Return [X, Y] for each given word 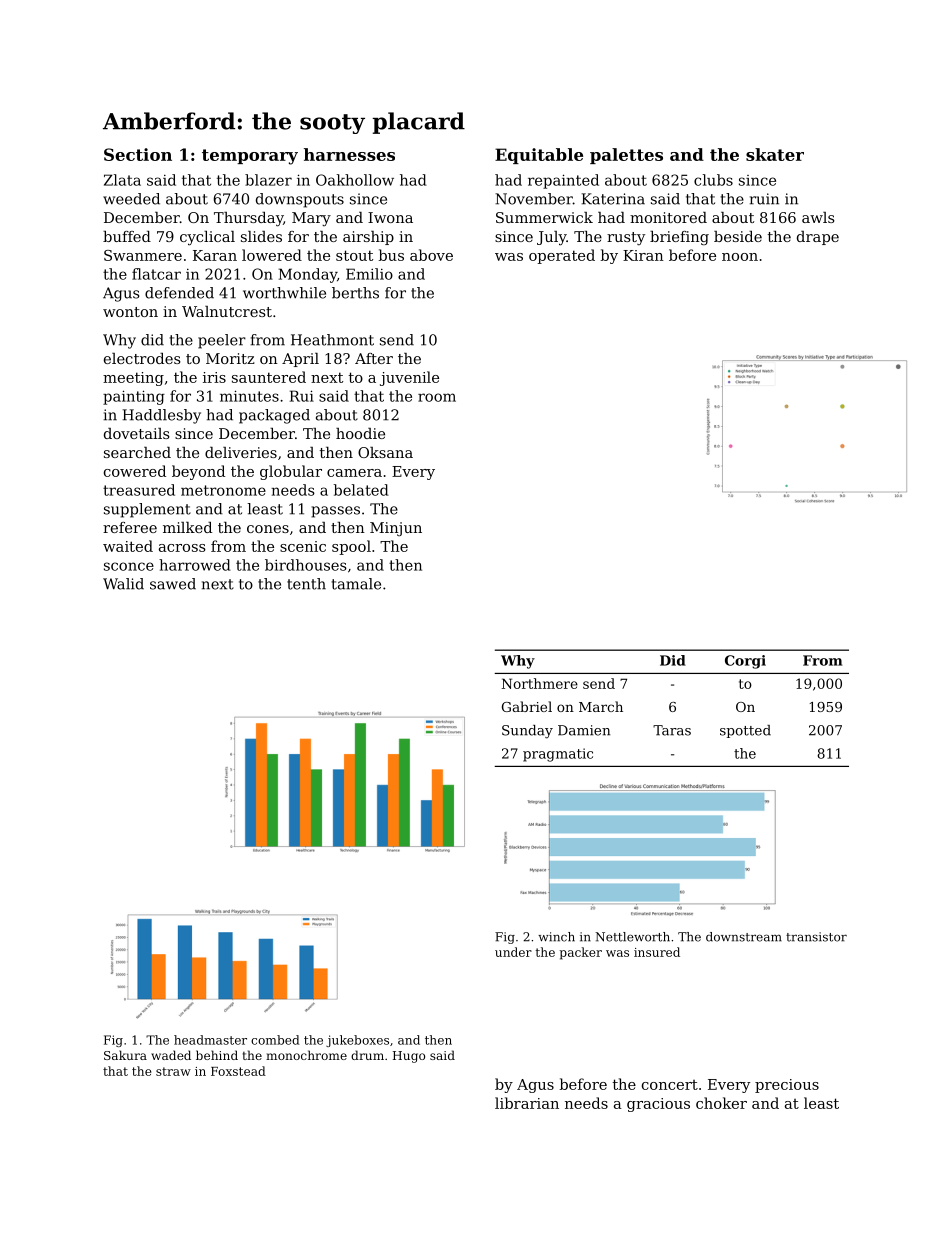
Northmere [540, 683]
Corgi [745, 662]
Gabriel [527, 706]
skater [775, 154]
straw [173, 1071]
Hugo [409, 1057]
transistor [816, 937]
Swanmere [143, 255]
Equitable [539, 156]
